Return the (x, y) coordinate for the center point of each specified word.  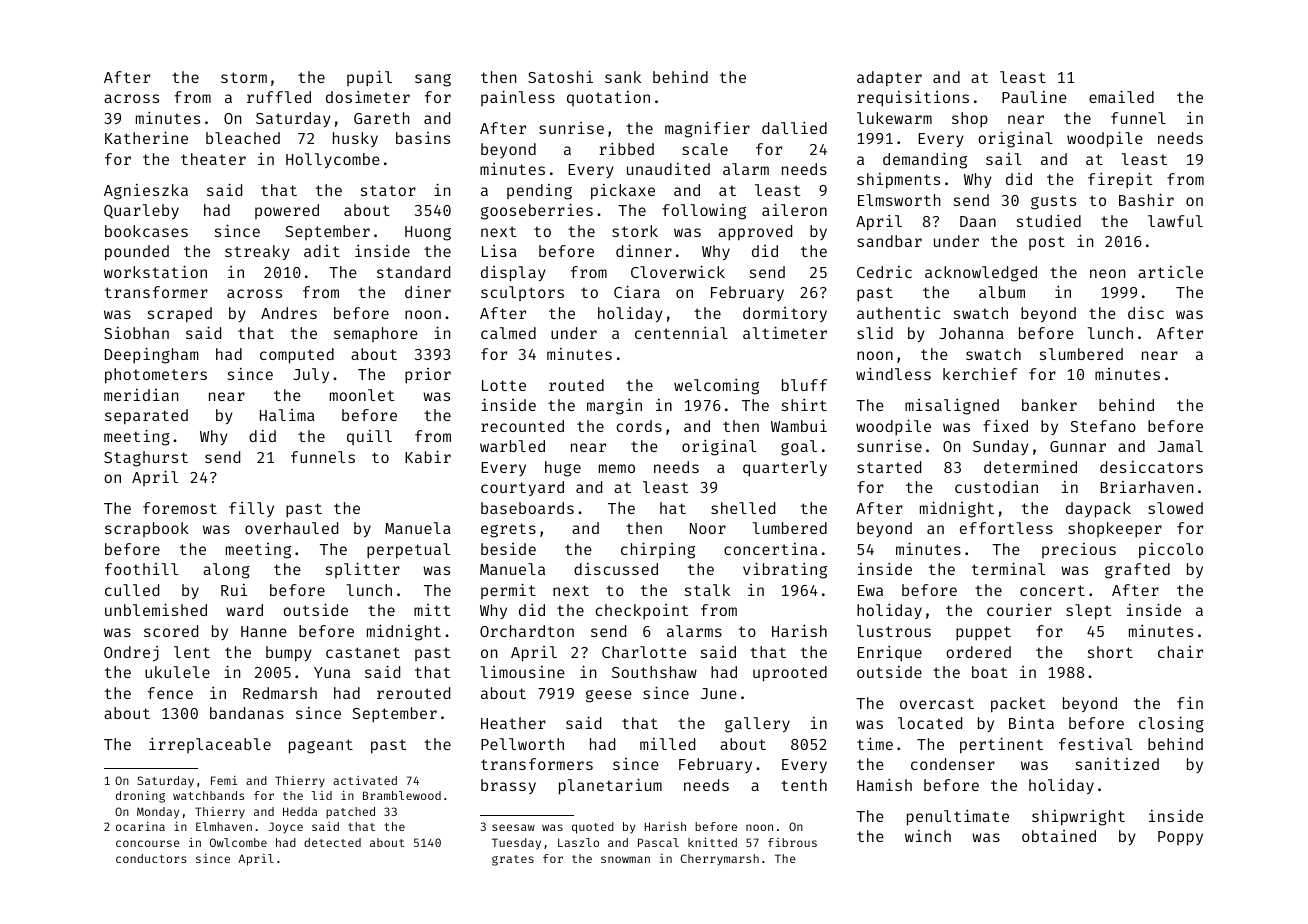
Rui (234, 590)
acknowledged (981, 274)
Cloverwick (678, 271)
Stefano (1103, 426)
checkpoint (642, 612)
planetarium (610, 786)
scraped (180, 315)
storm (244, 77)
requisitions (913, 99)
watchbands (208, 795)
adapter (889, 79)
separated (146, 417)
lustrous (894, 631)
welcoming (716, 387)
